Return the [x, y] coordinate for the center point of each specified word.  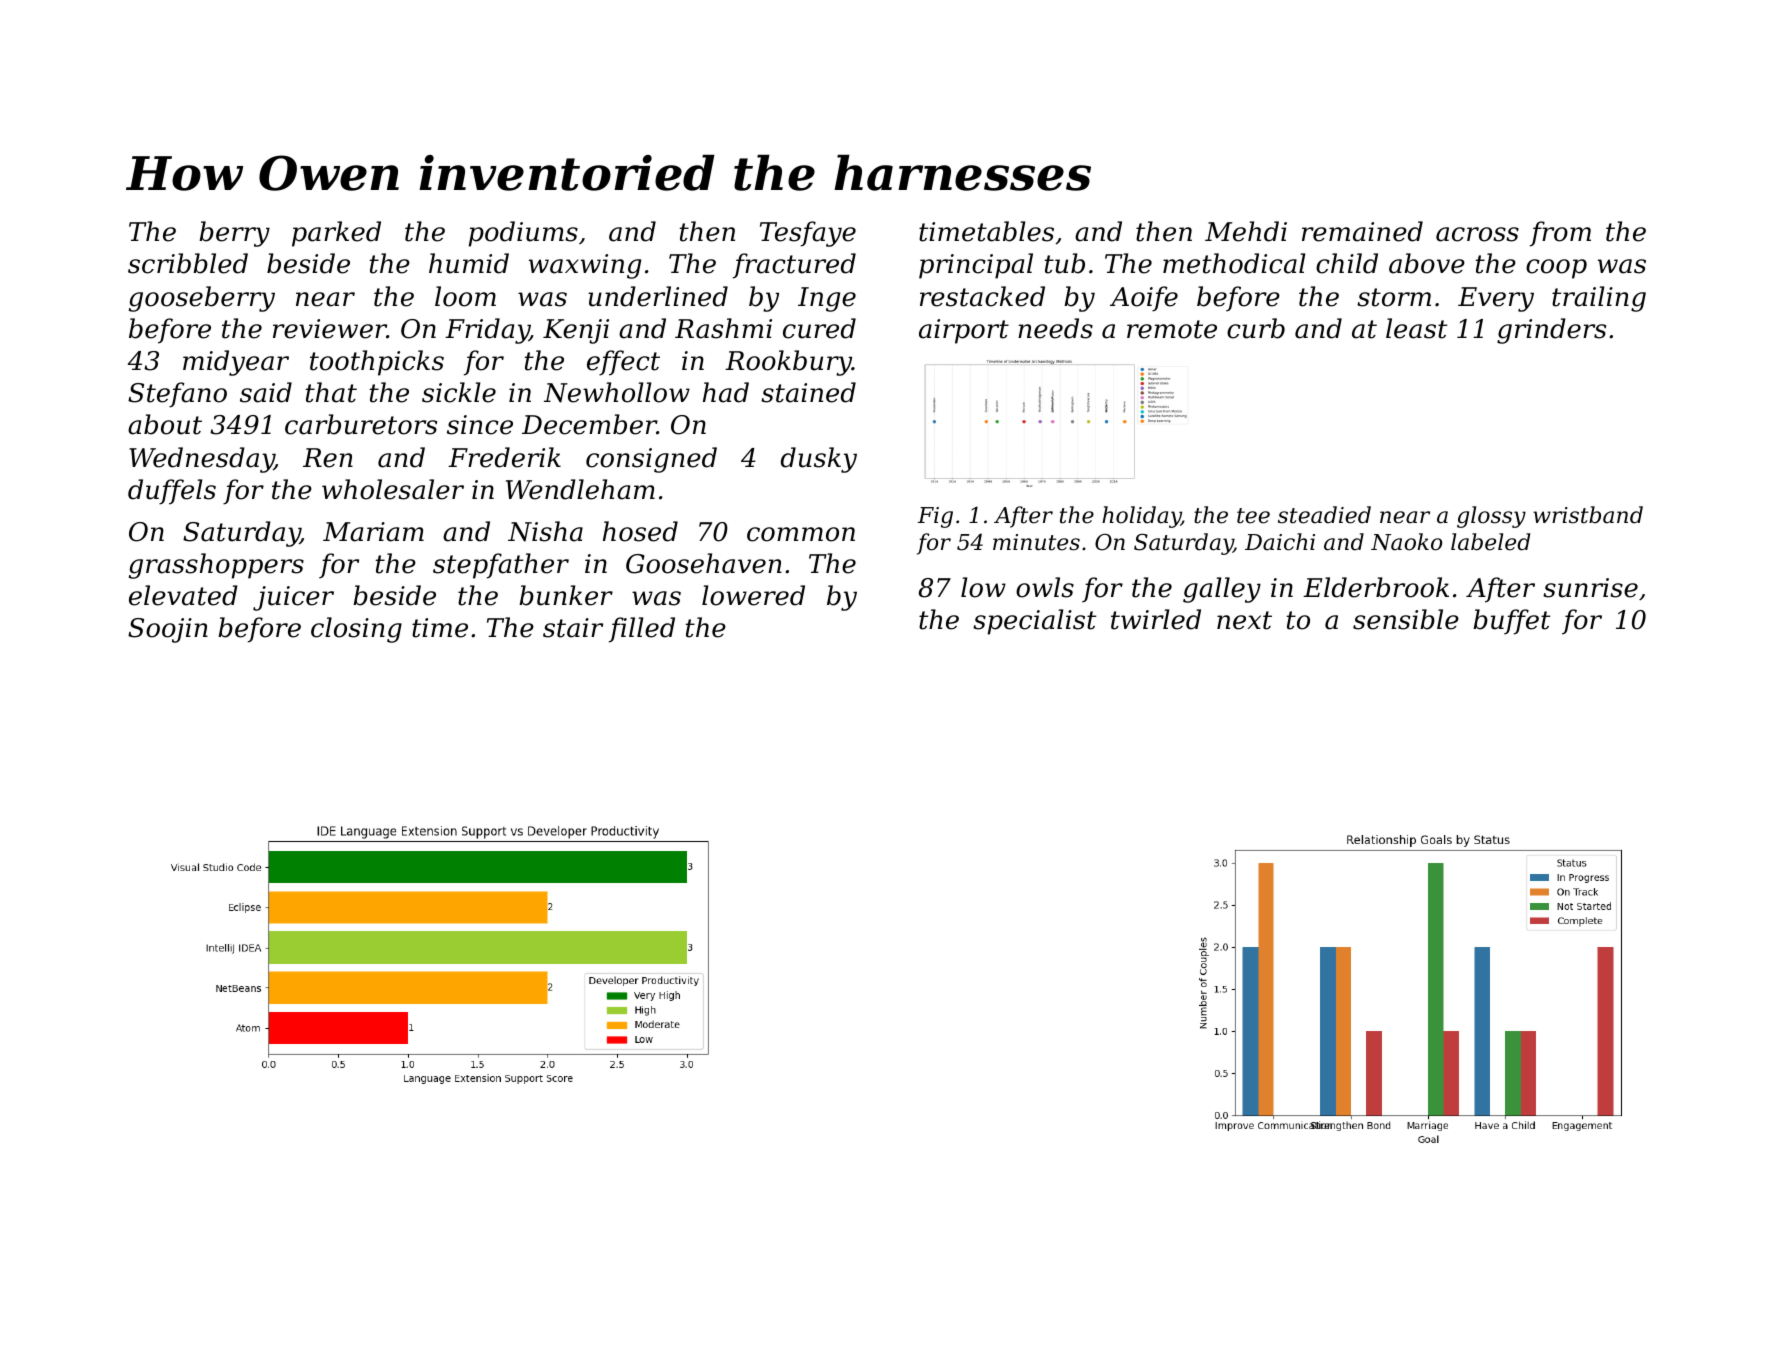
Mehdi [1246, 231]
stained [808, 392]
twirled [1156, 619]
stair [573, 628]
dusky [819, 460]
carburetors [361, 424]
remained [1362, 231]
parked [336, 234]
